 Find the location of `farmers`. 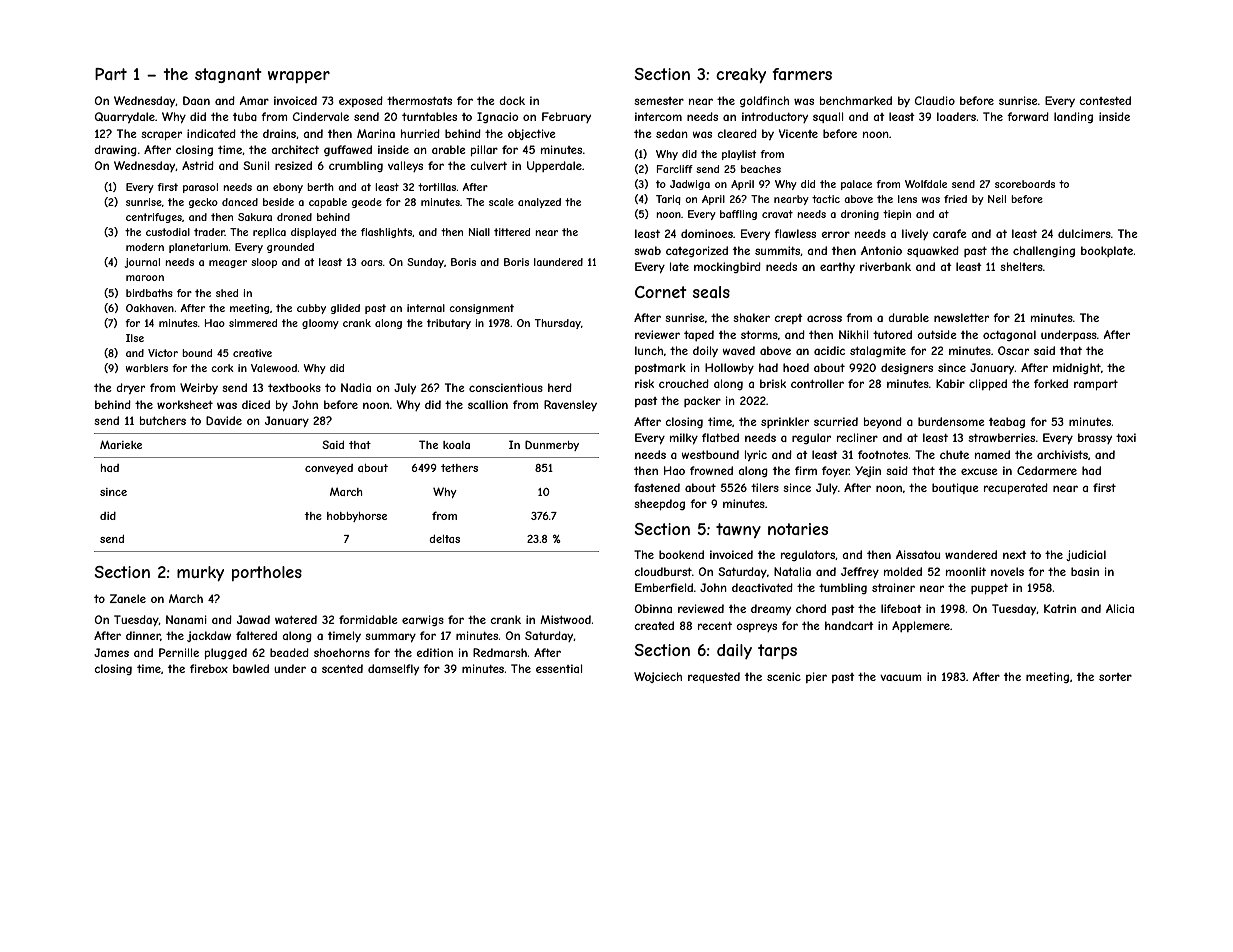

farmers is located at coordinates (802, 74).
